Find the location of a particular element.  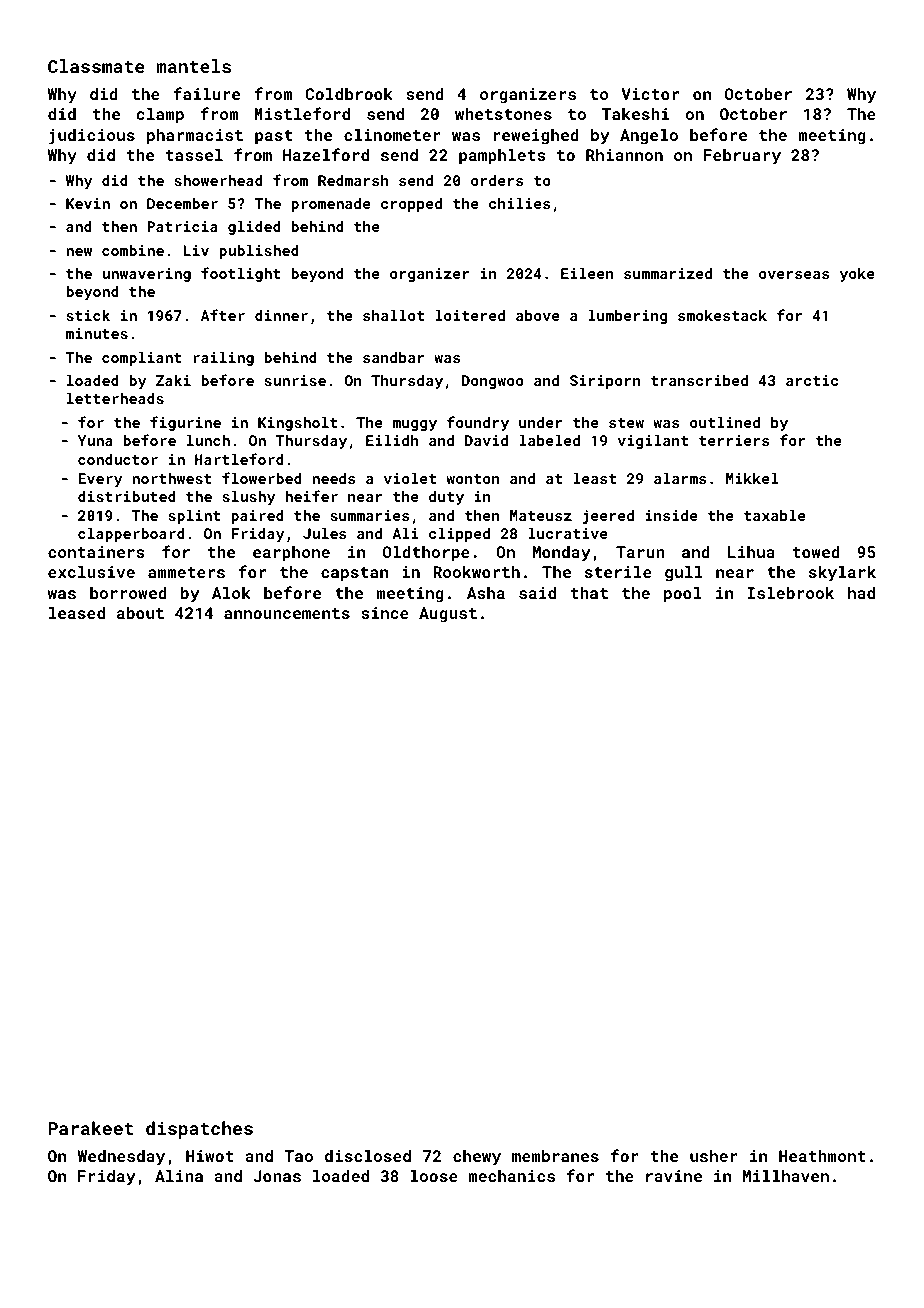

summaries is located at coordinates (370, 515).
